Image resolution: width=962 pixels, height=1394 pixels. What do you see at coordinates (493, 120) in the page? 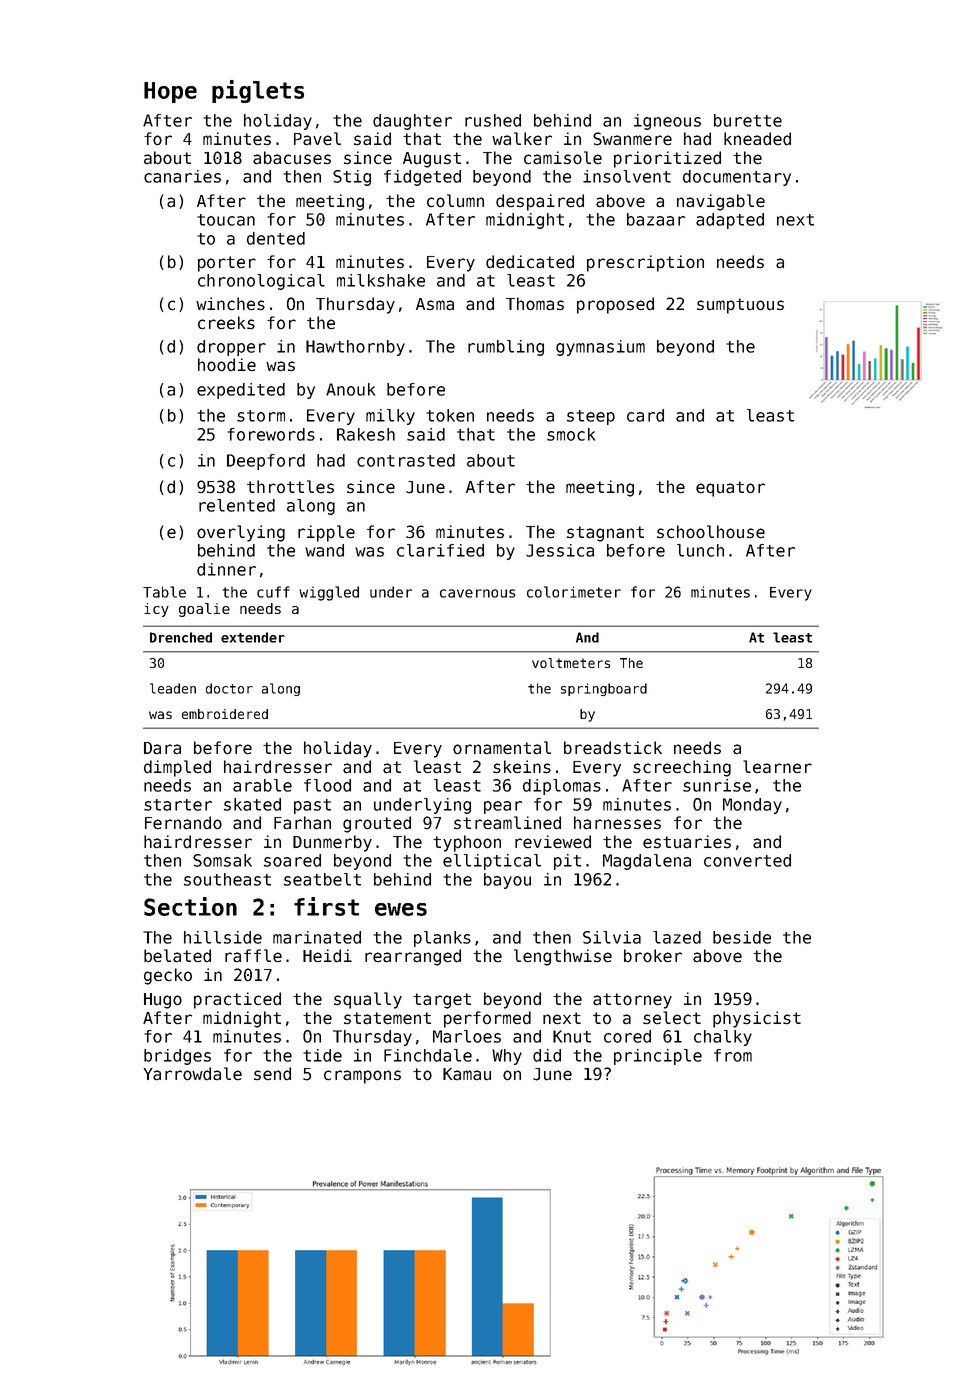
I see `rushed` at bounding box center [493, 120].
